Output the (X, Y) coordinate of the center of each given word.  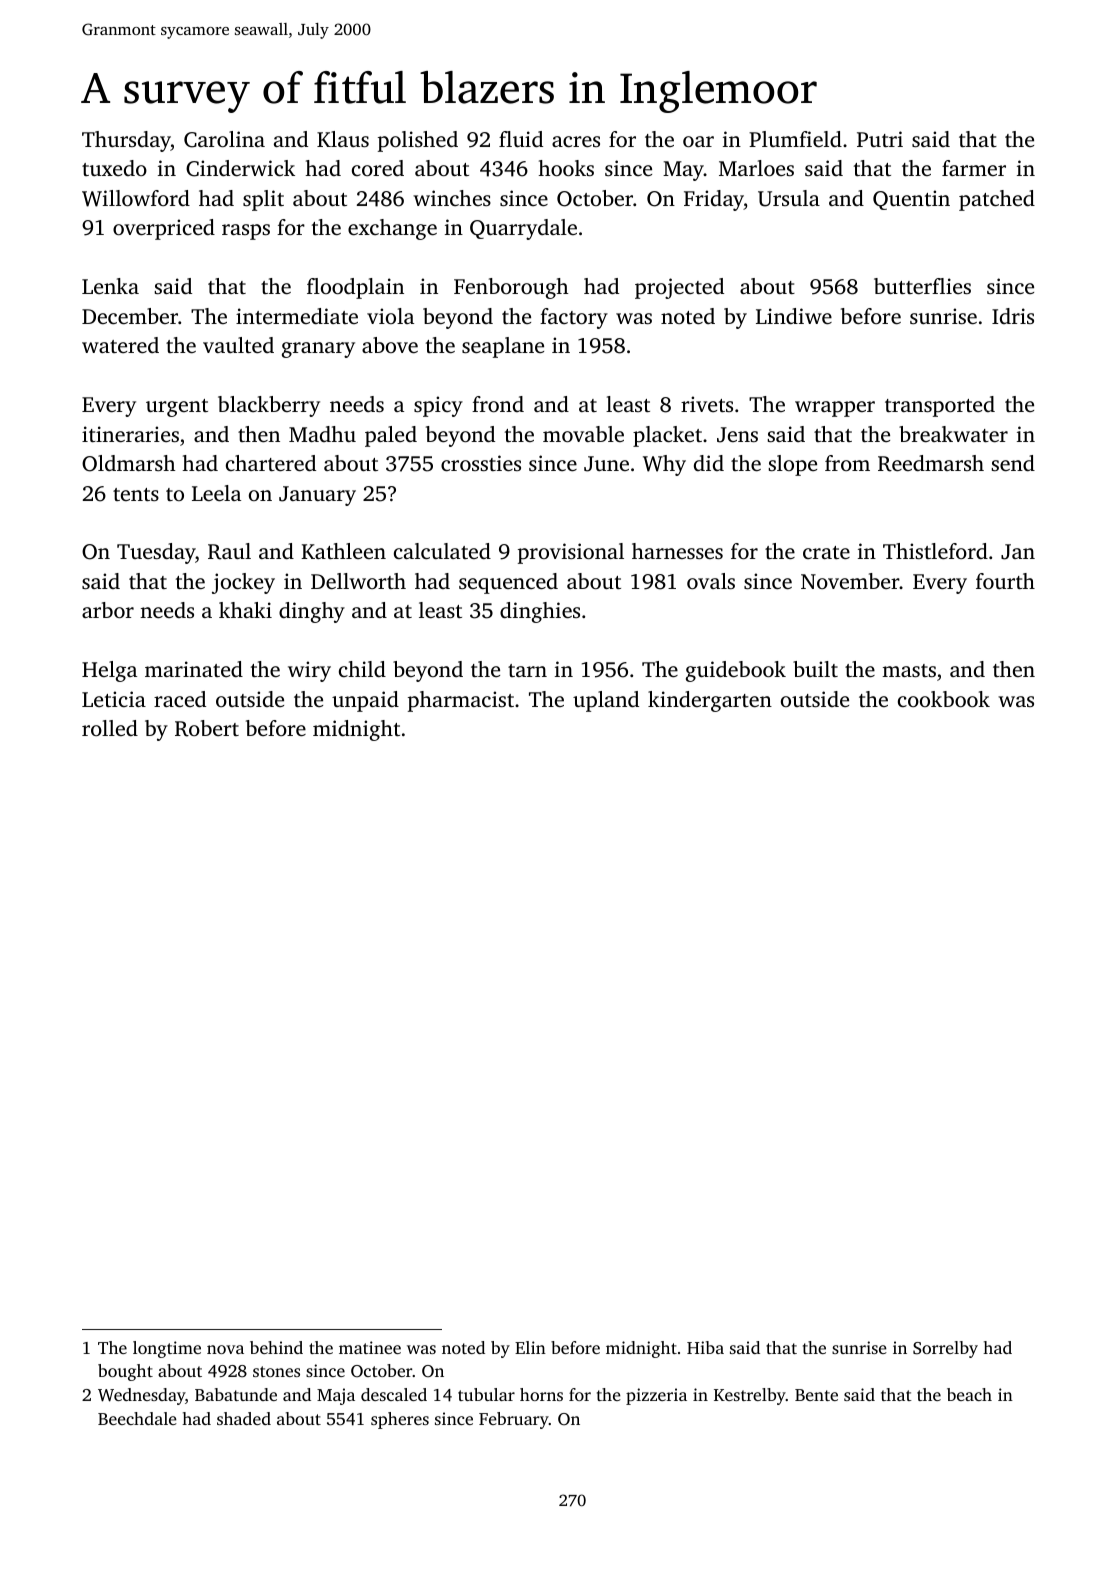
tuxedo (114, 168)
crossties (481, 463)
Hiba (705, 1347)
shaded (244, 1418)
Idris (1013, 316)
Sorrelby (945, 1349)
